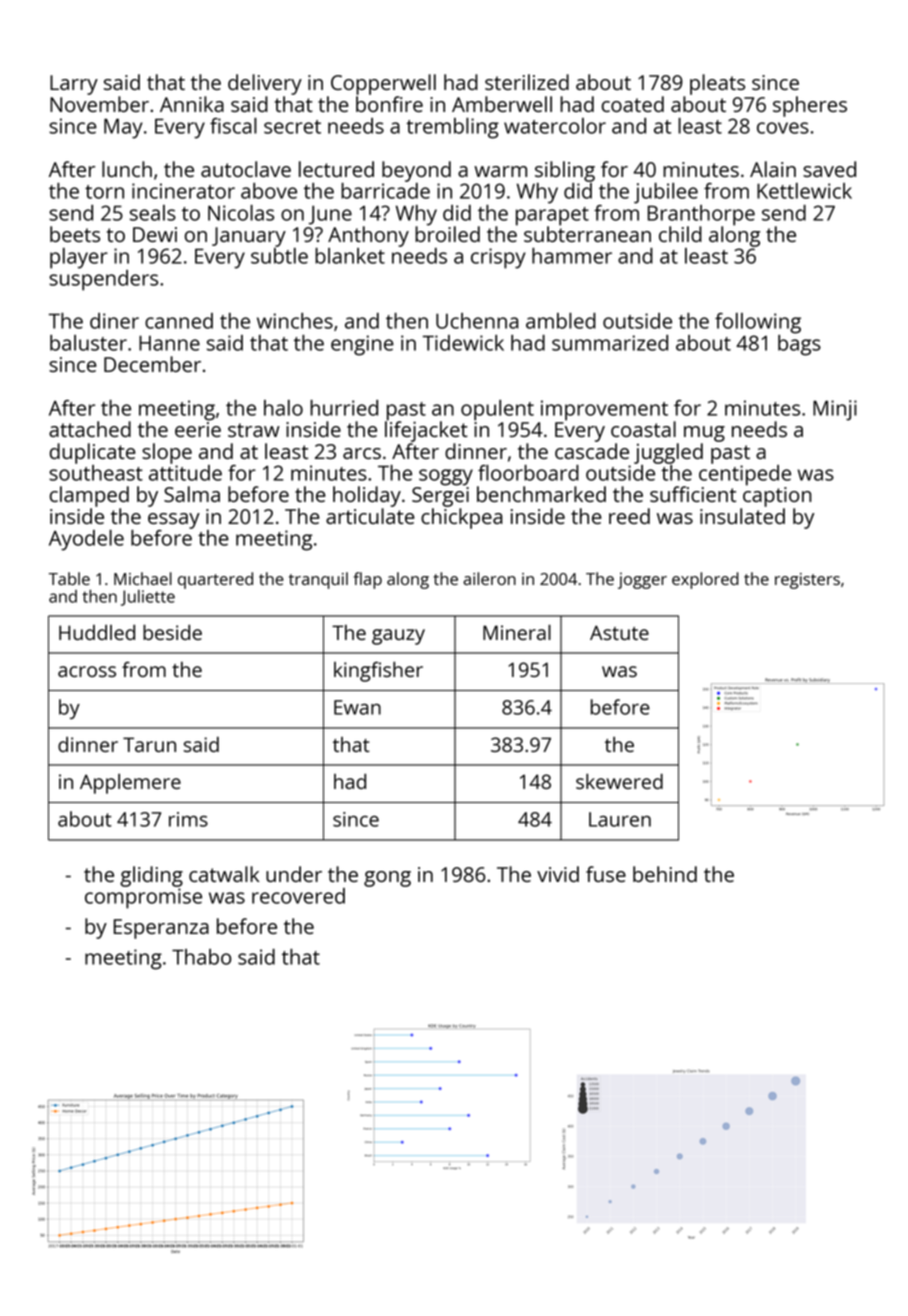 The image size is (908, 1316). I want to click on Amberwell, so click(502, 104).
